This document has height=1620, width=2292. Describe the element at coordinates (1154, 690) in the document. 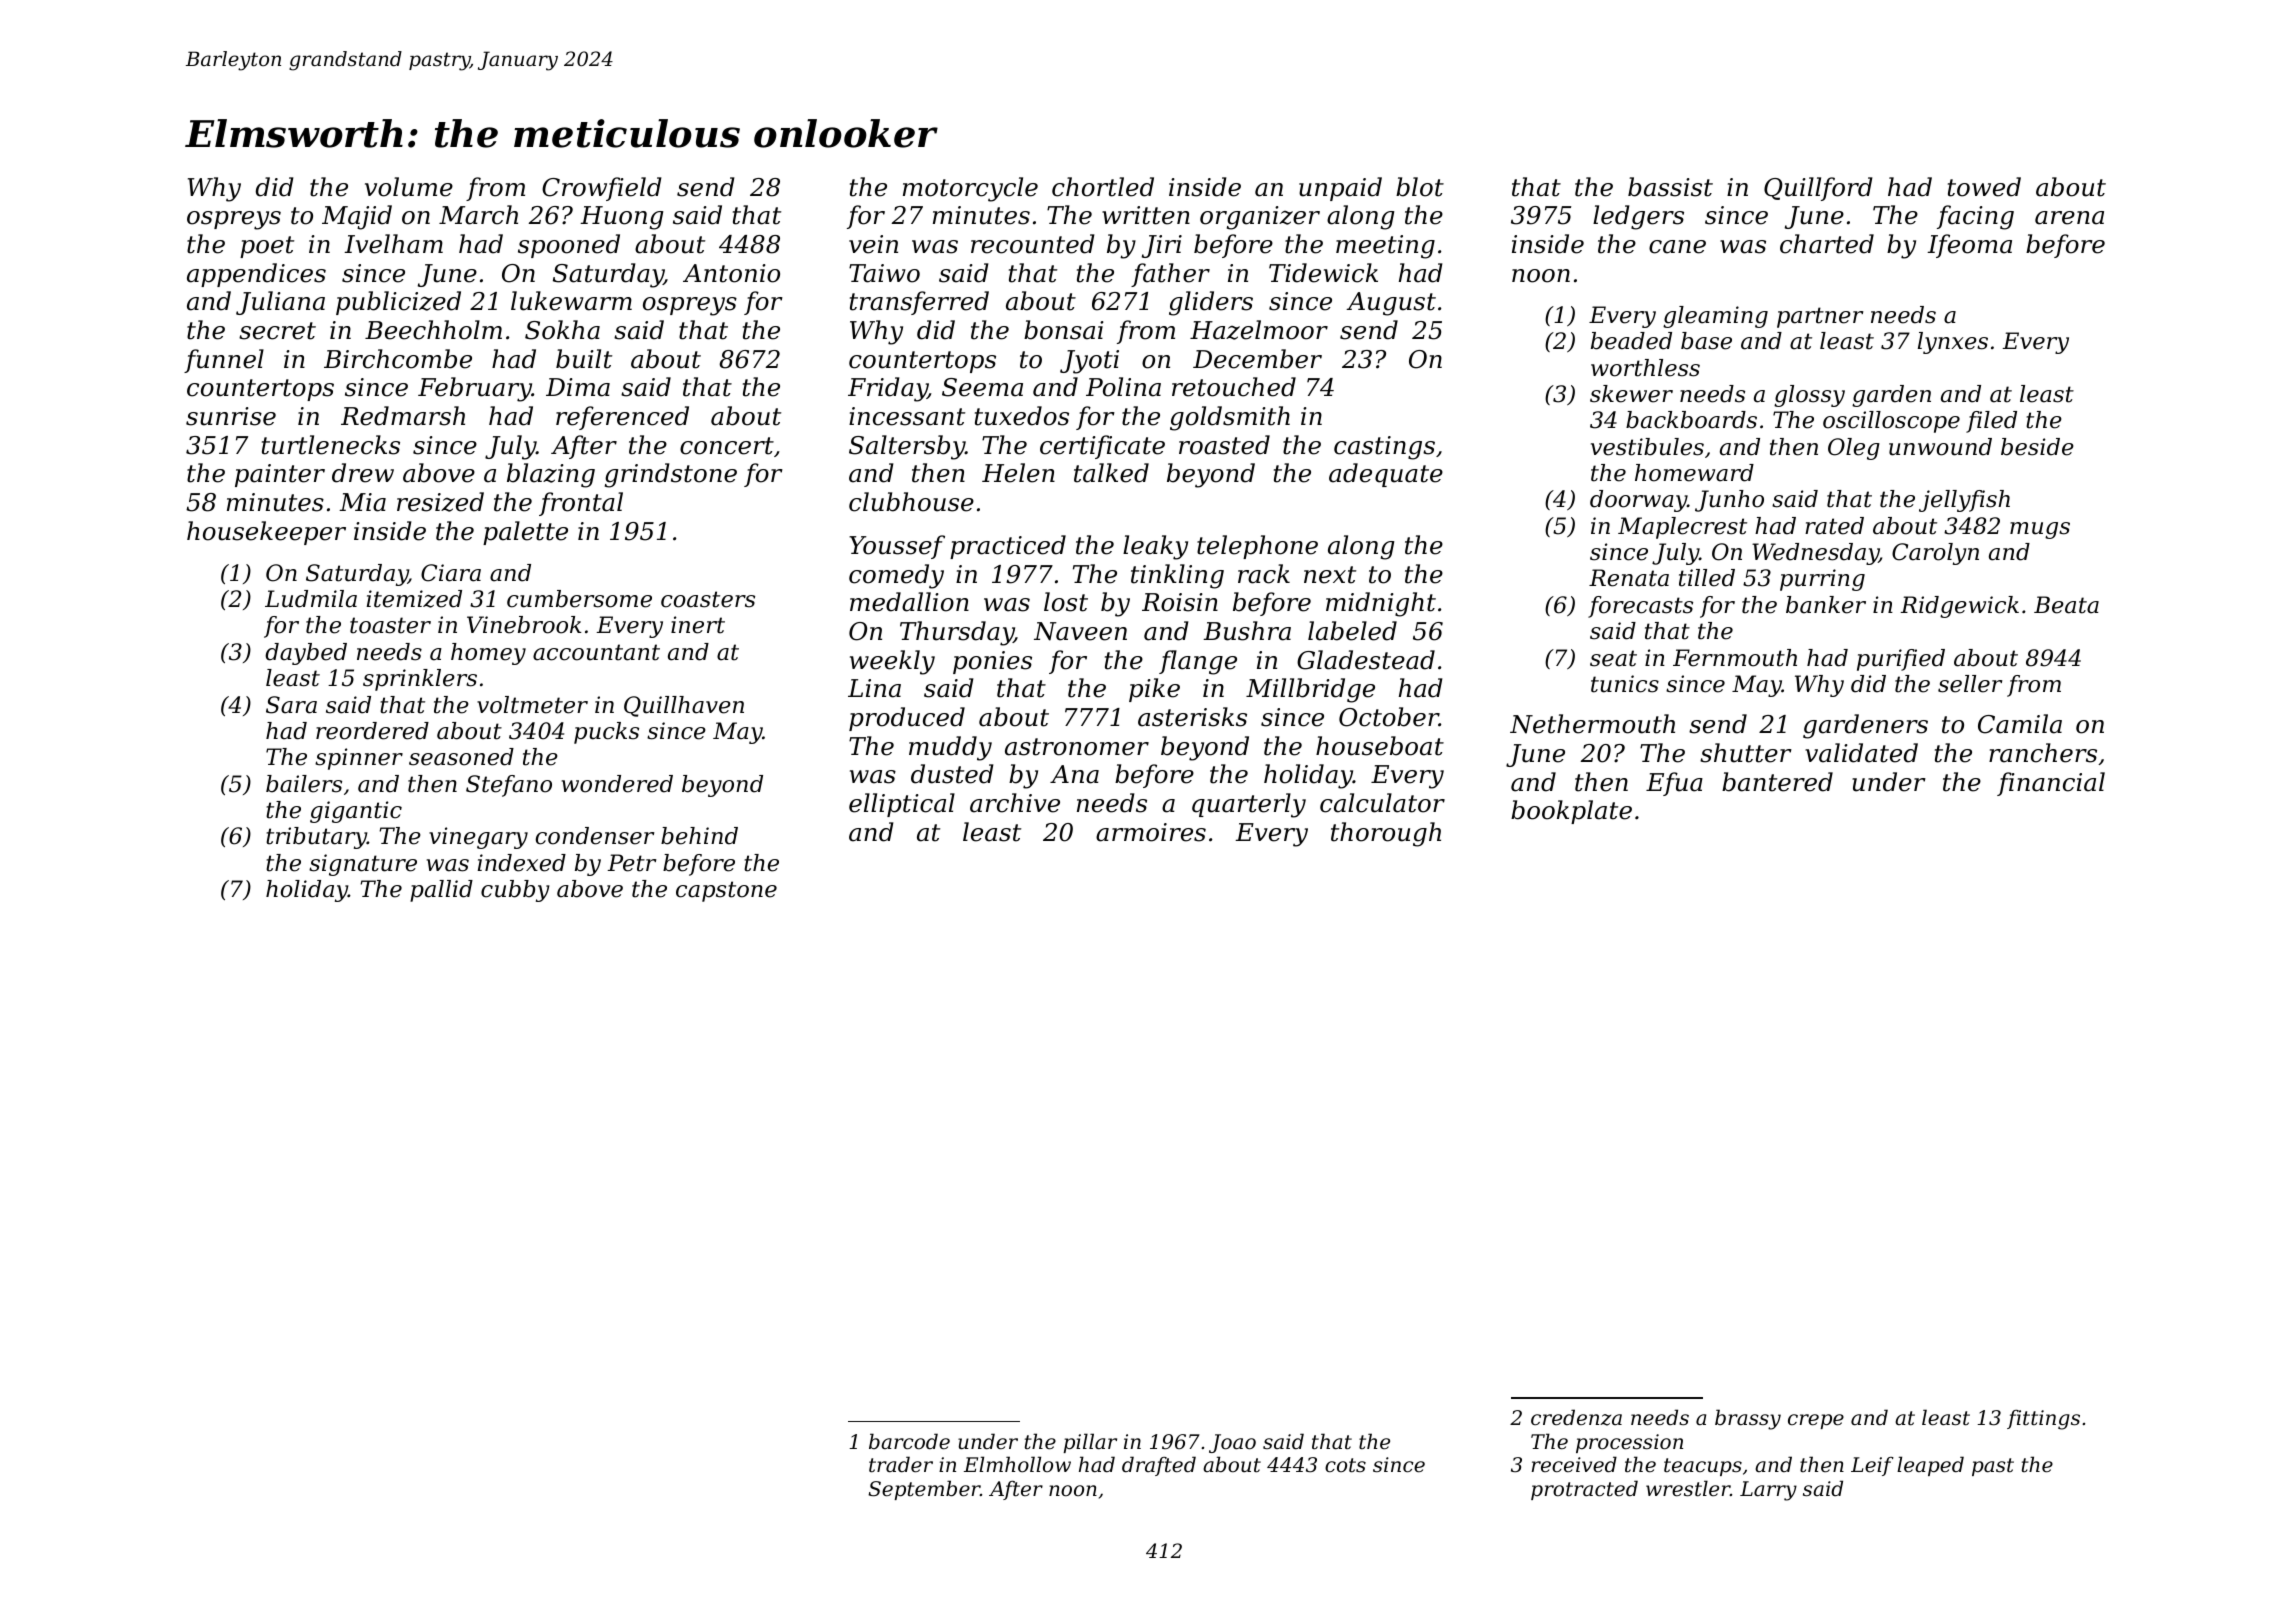

I see `pike` at that location.
